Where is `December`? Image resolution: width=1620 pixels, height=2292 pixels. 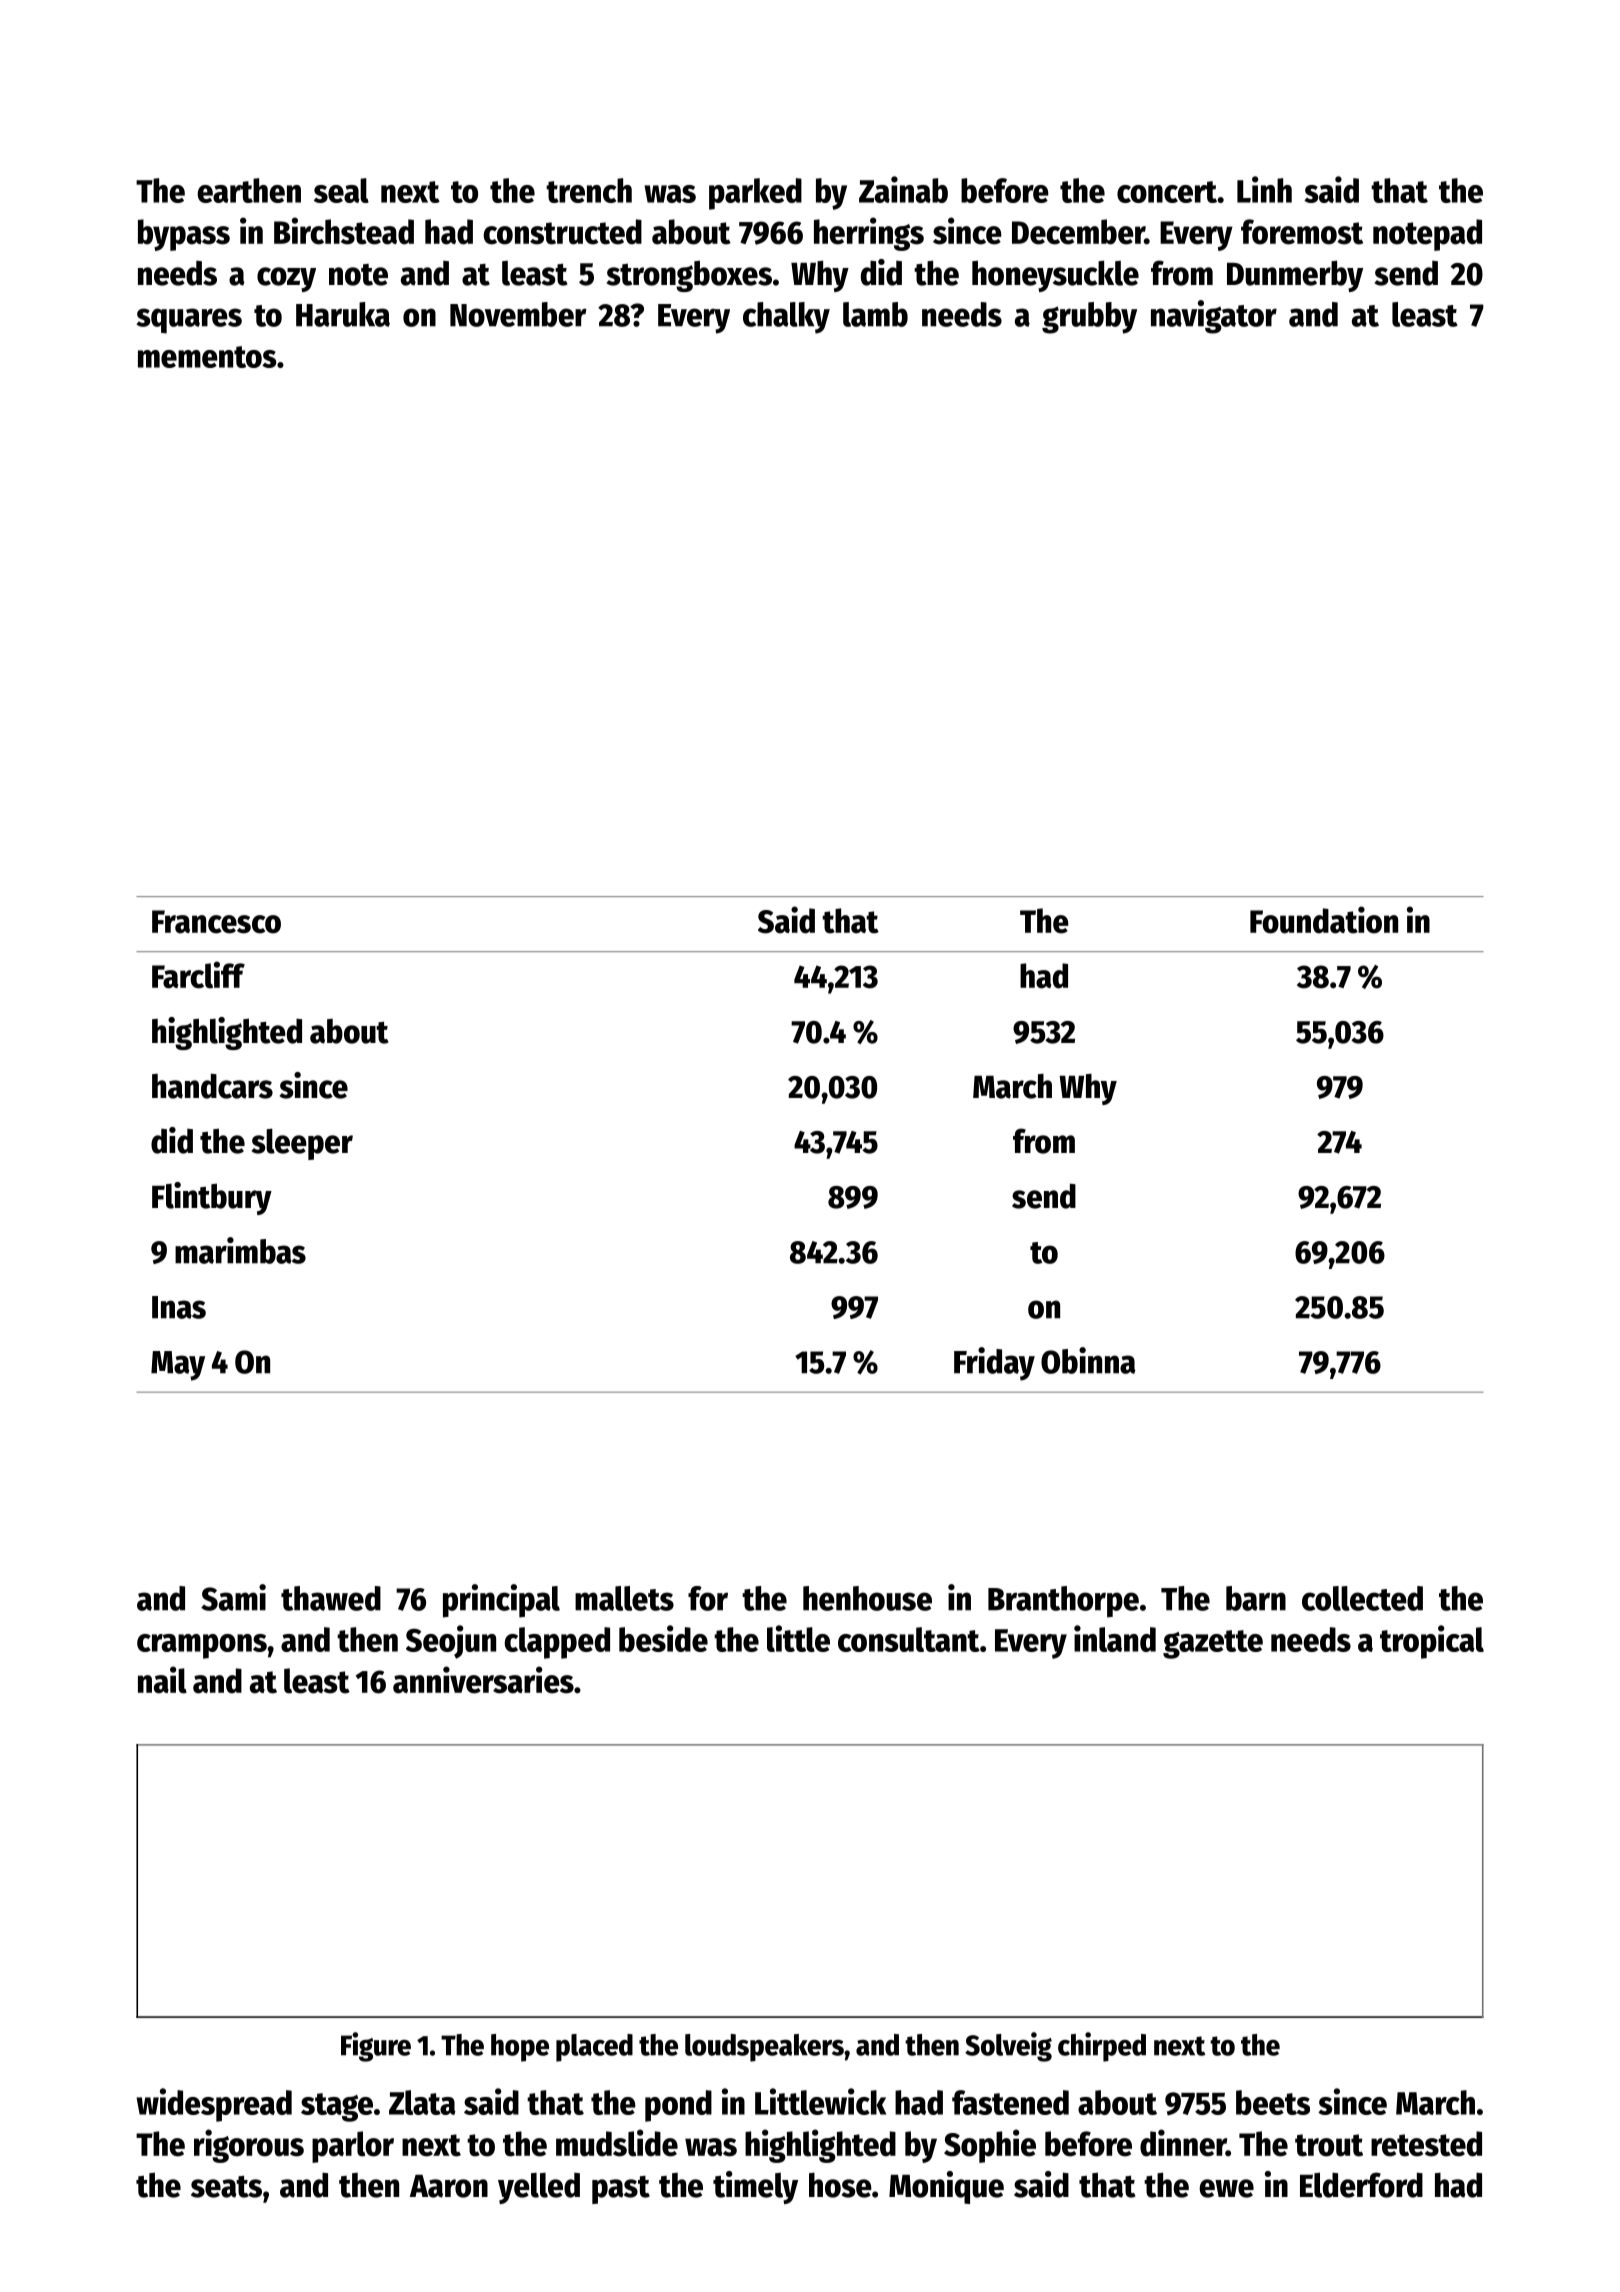 December is located at coordinates (1078, 232).
